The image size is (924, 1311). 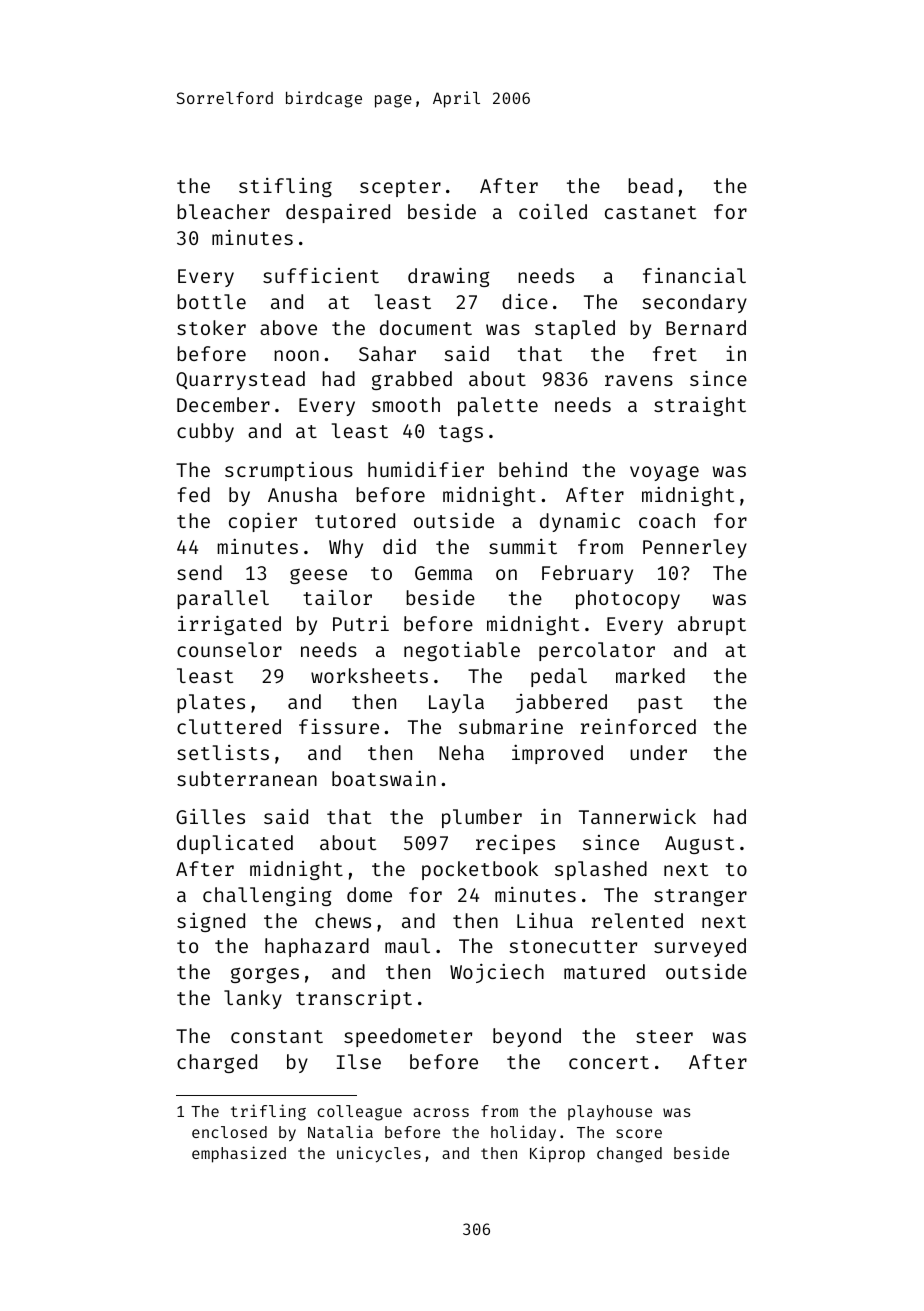 I want to click on surveyed, so click(x=700, y=947).
